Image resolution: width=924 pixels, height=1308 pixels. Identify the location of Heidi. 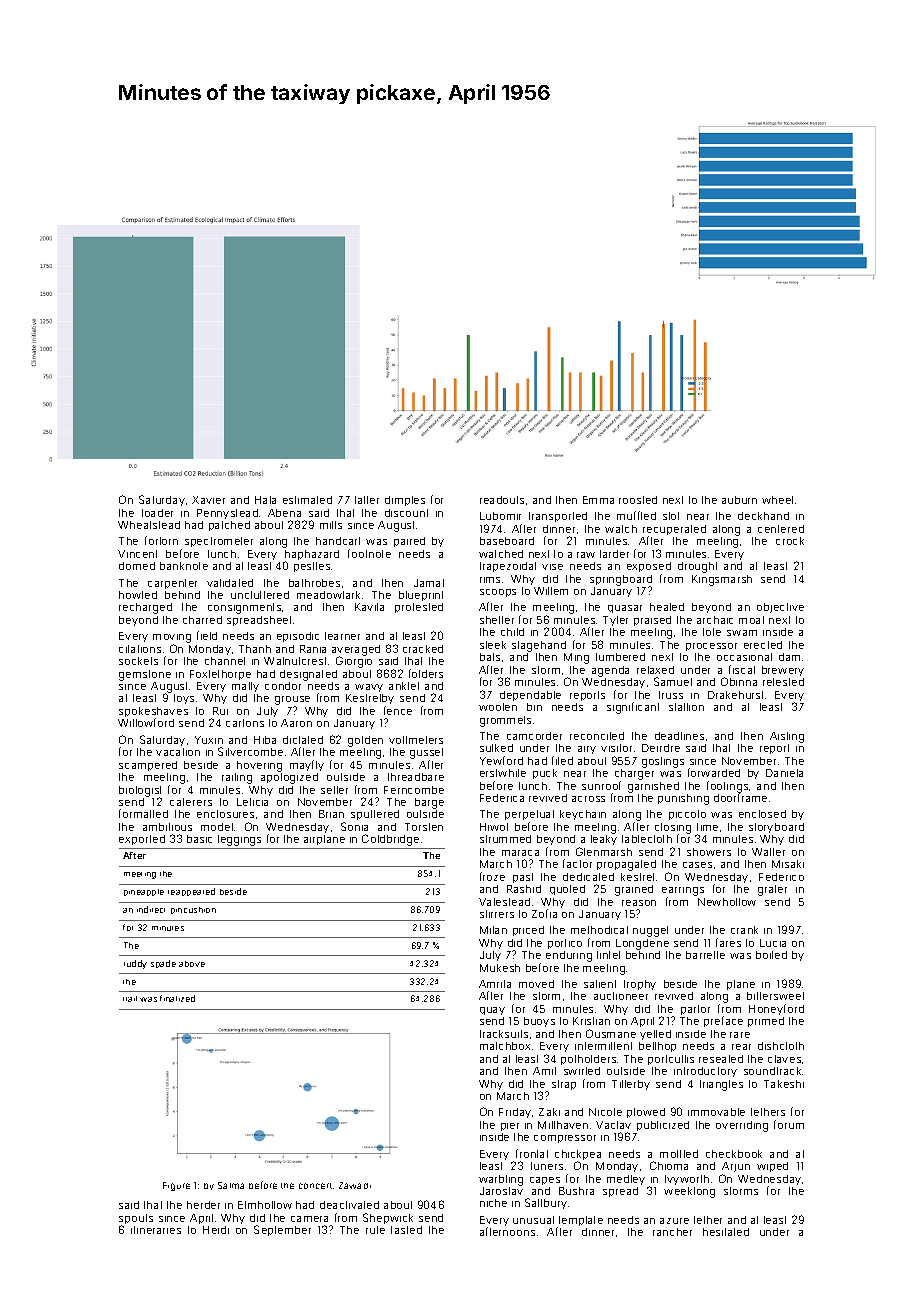
(216, 1230).
